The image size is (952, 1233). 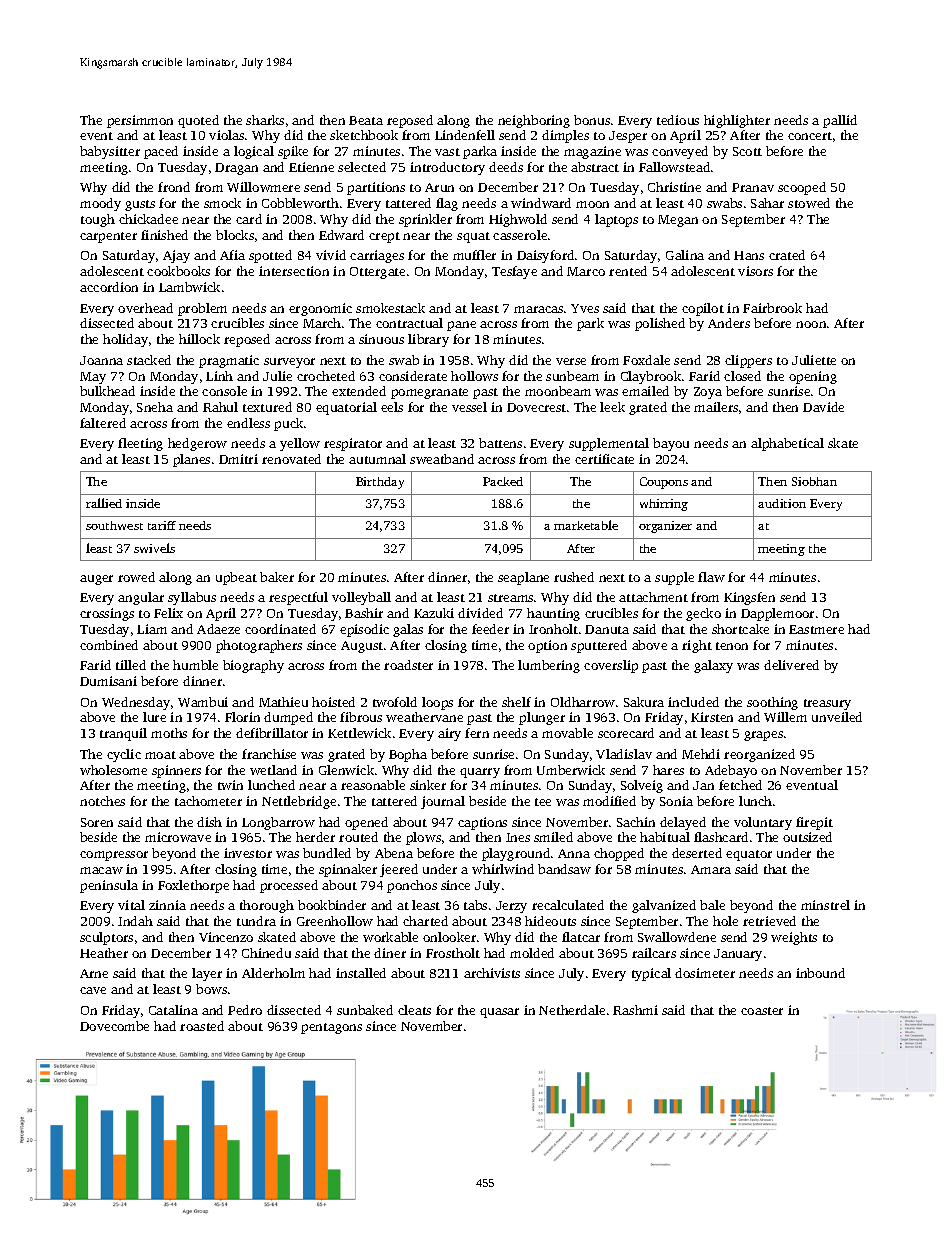 I want to click on dish, so click(x=209, y=822).
